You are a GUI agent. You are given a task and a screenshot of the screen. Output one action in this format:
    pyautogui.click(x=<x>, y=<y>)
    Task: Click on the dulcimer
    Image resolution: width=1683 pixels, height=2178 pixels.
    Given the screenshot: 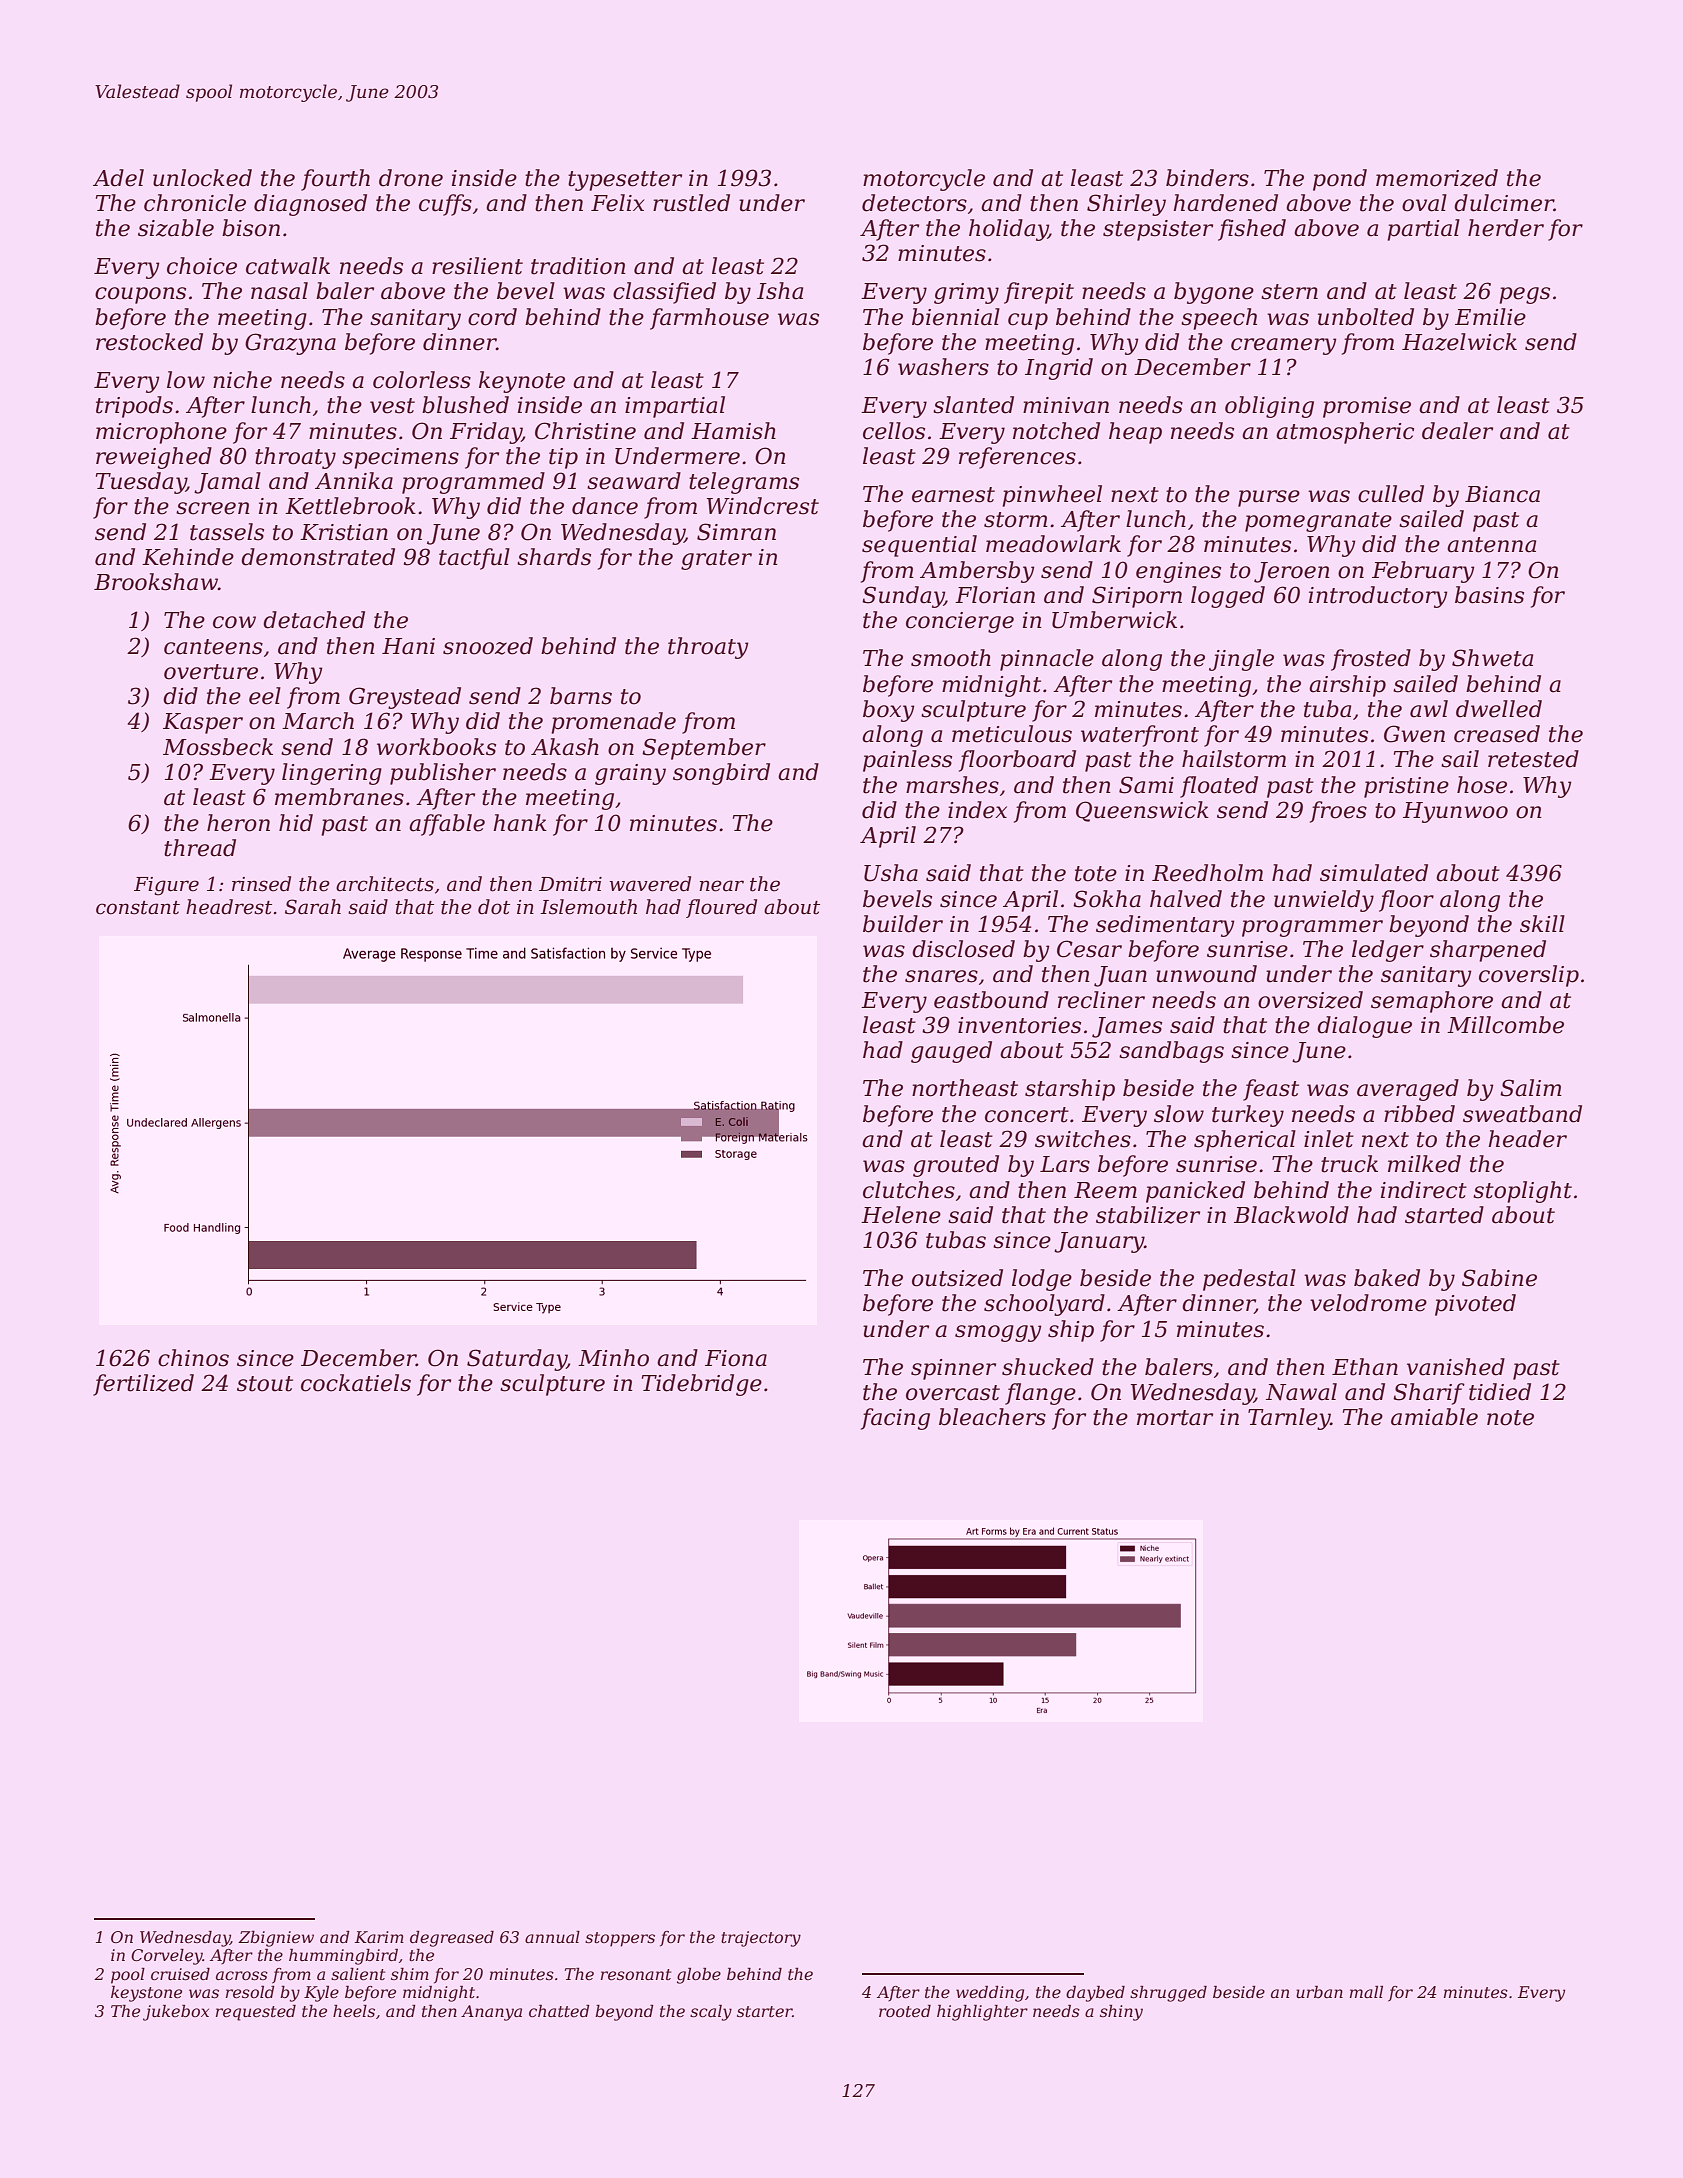 What is the action you would take?
    pyautogui.click(x=1504, y=203)
